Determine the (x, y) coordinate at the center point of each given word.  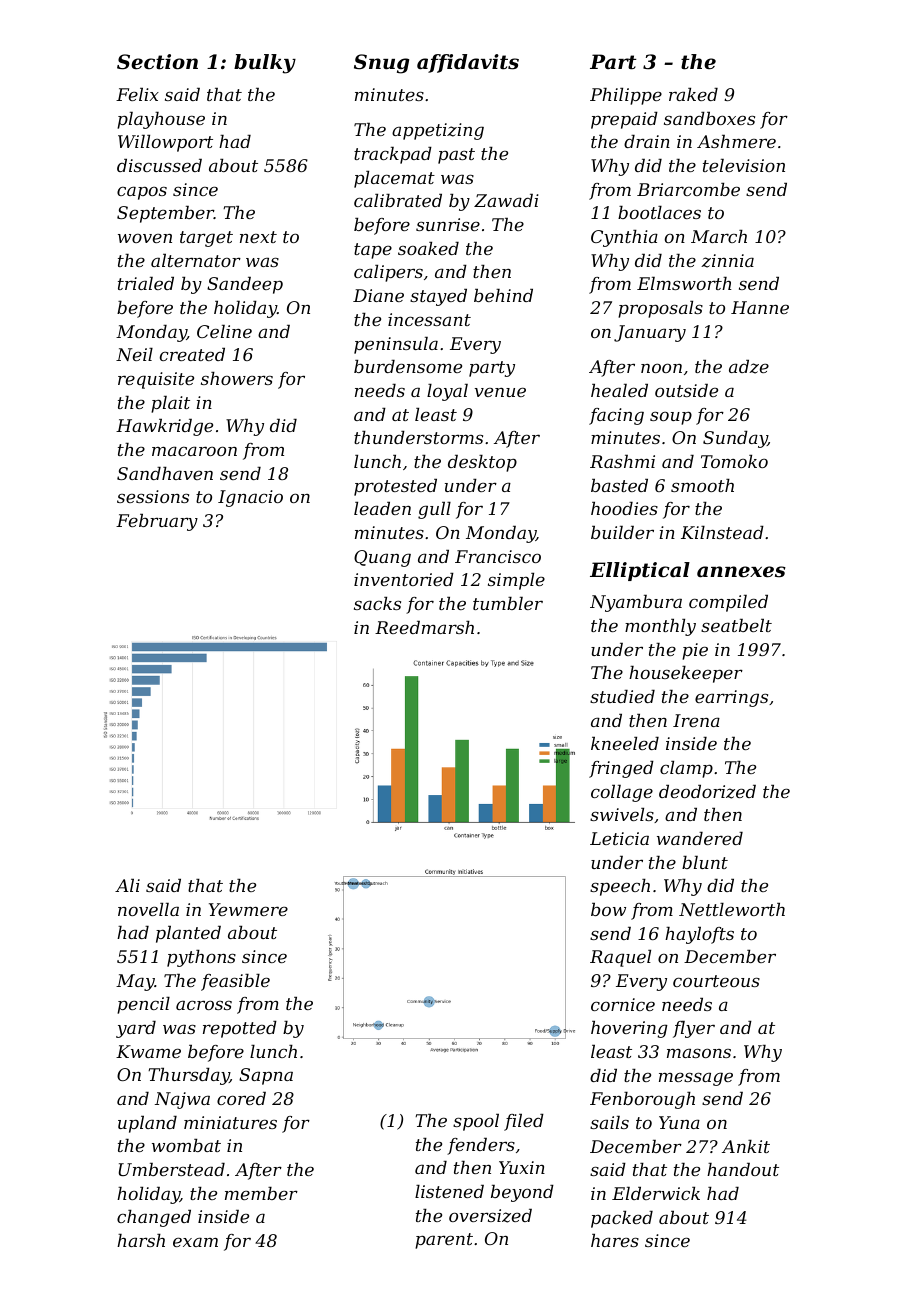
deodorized (707, 792)
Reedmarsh (424, 627)
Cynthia (624, 238)
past (456, 156)
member (261, 1193)
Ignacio (250, 498)
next (258, 237)
